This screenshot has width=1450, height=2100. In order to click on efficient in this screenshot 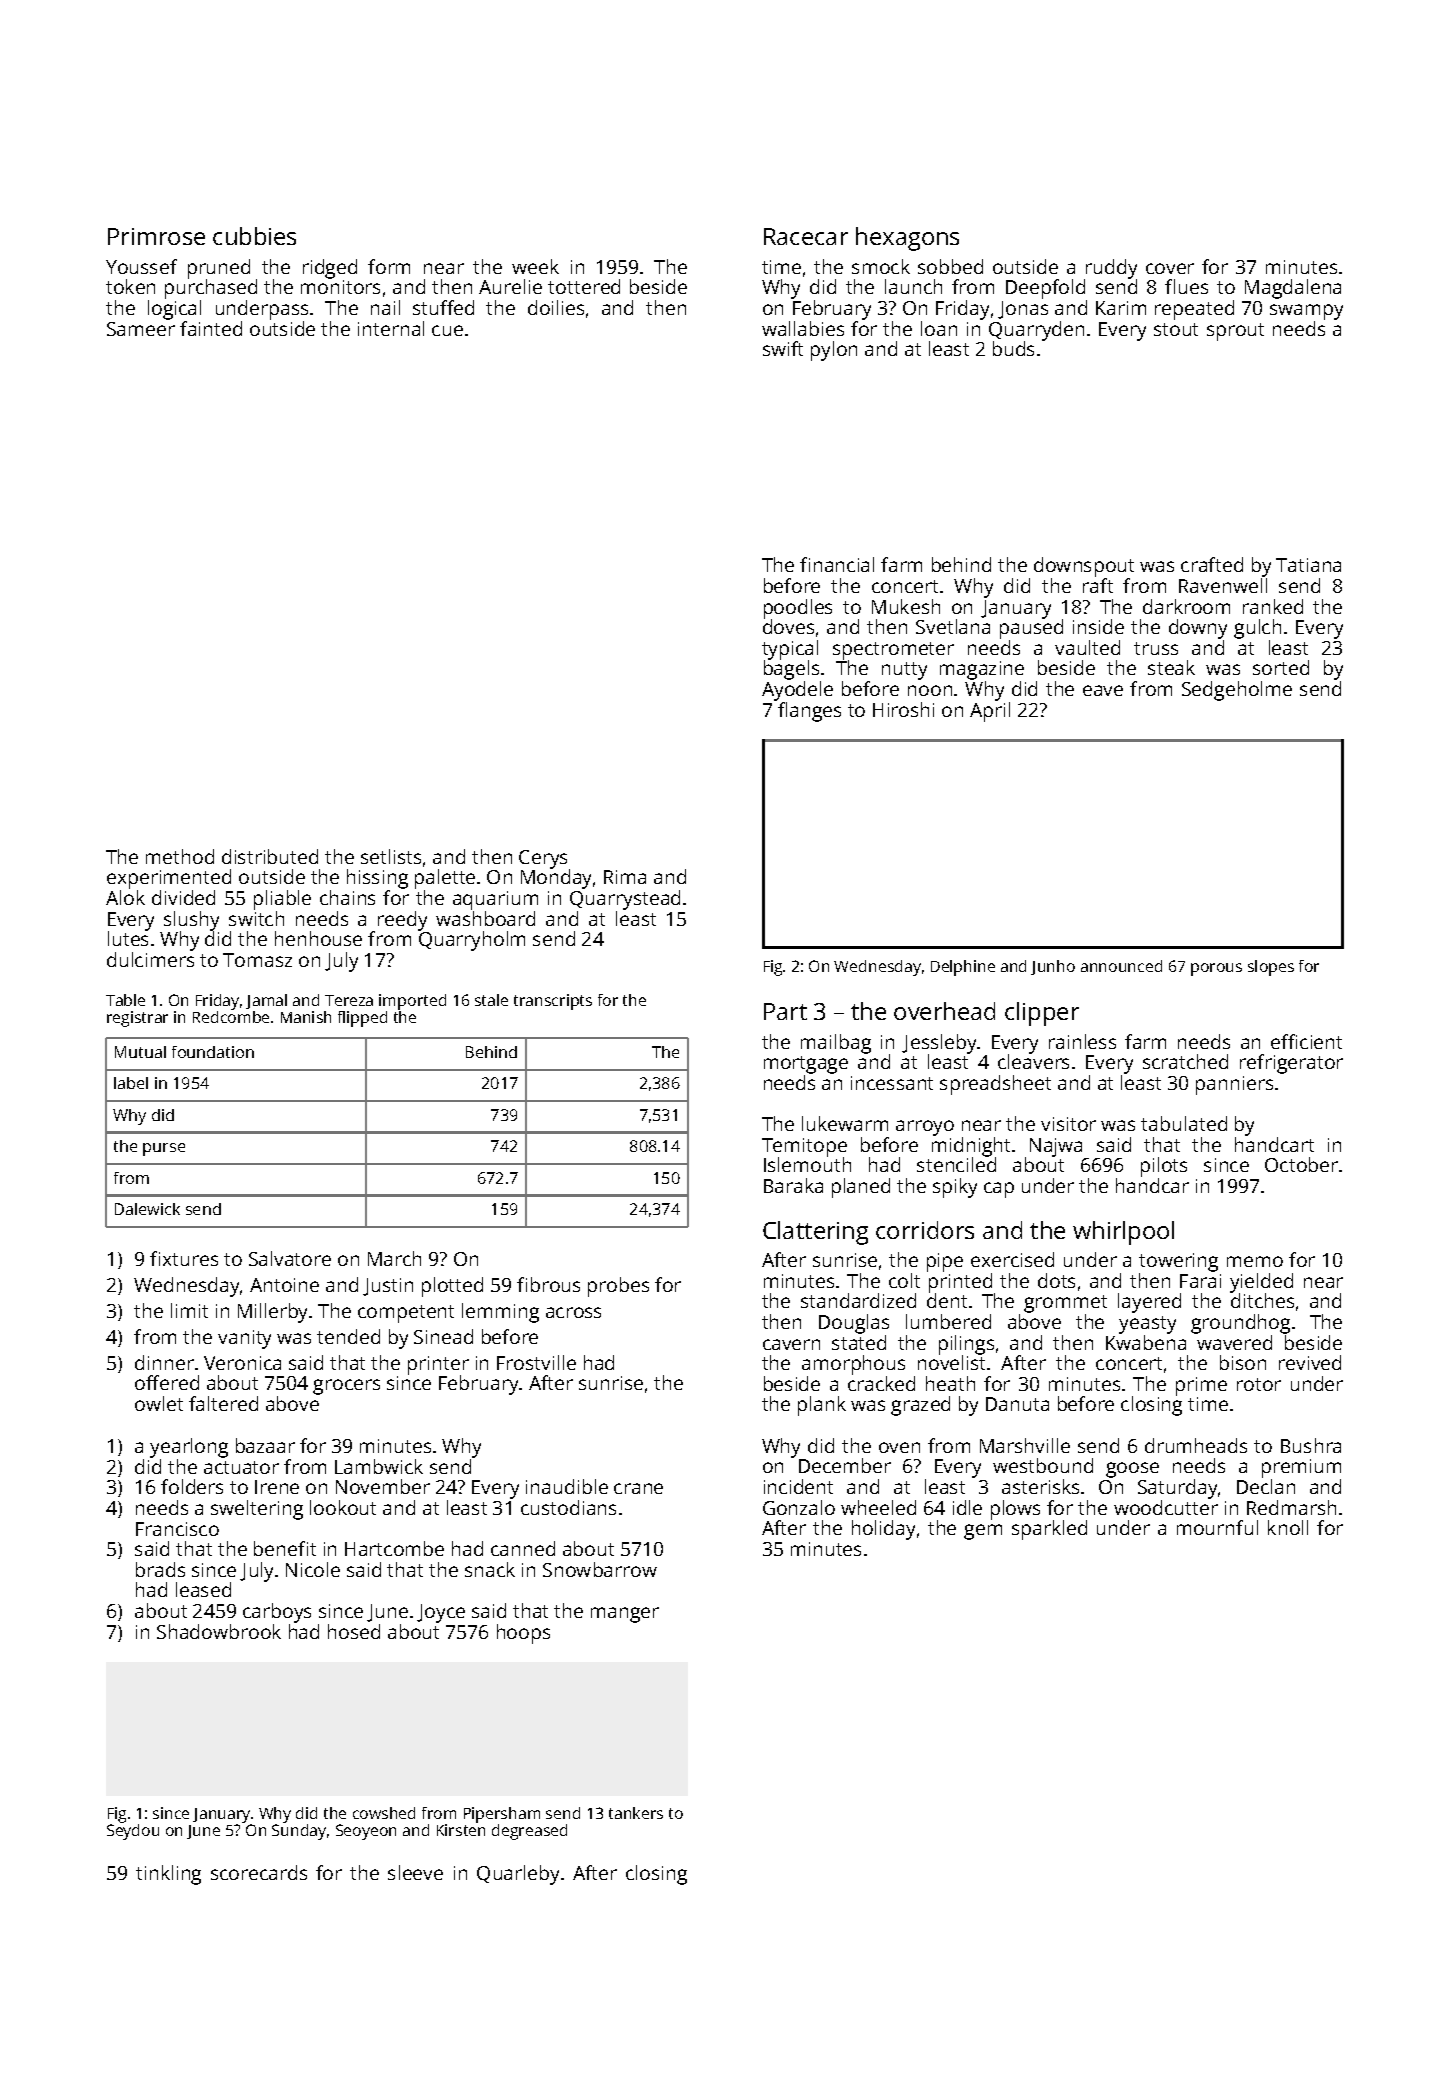, I will do `click(1306, 1041)`.
